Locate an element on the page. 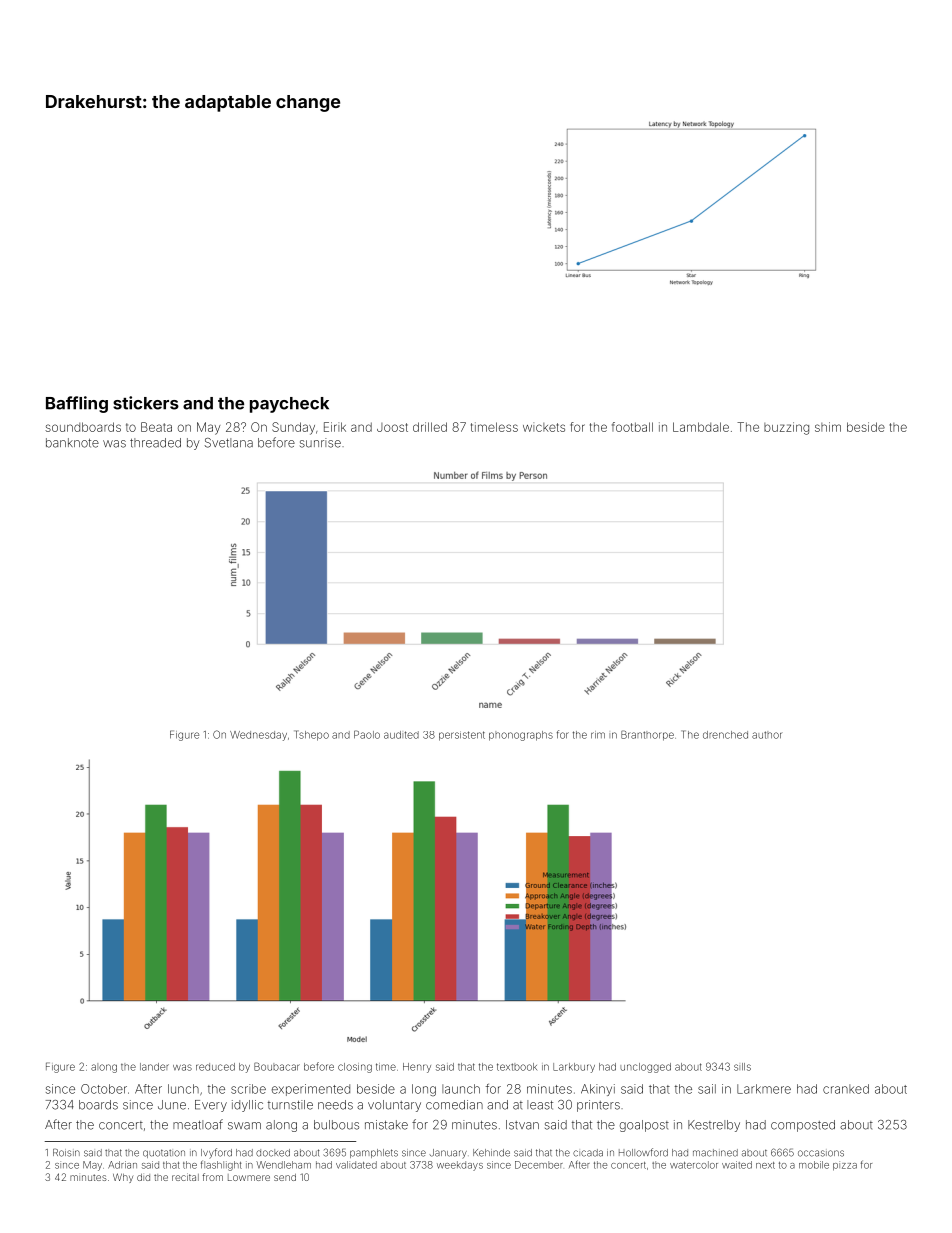 The image size is (952, 1233). phonographs is located at coordinates (521, 736).
